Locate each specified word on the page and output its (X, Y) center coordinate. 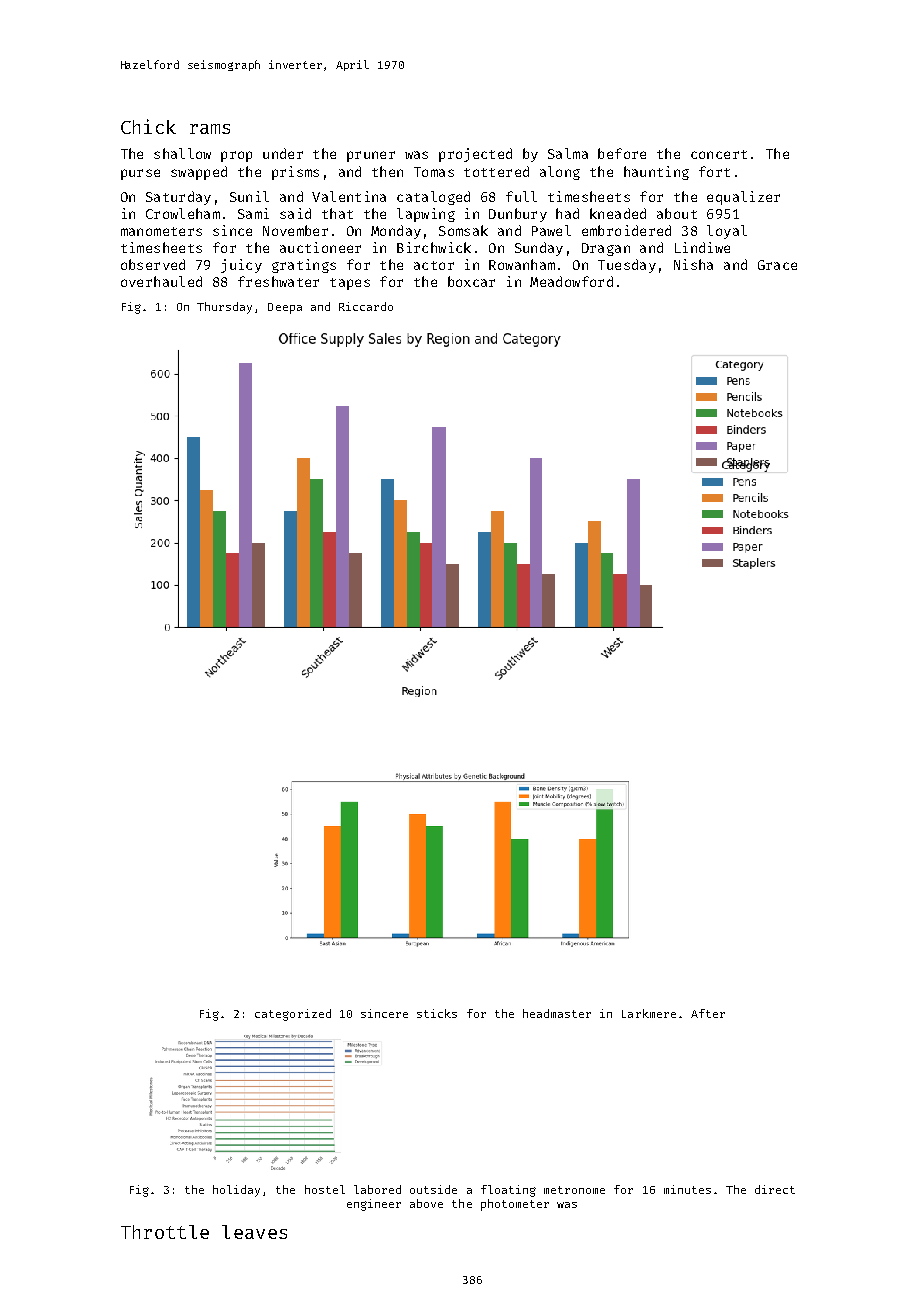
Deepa (285, 308)
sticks (437, 1013)
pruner (371, 156)
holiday (236, 1191)
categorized (293, 1015)
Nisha (693, 264)
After (708, 1013)
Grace (777, 265)
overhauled (161, 281)
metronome (574, 1190)
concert (719, 154)
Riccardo (366, 306)
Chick (148, 126)
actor (434, 265)
